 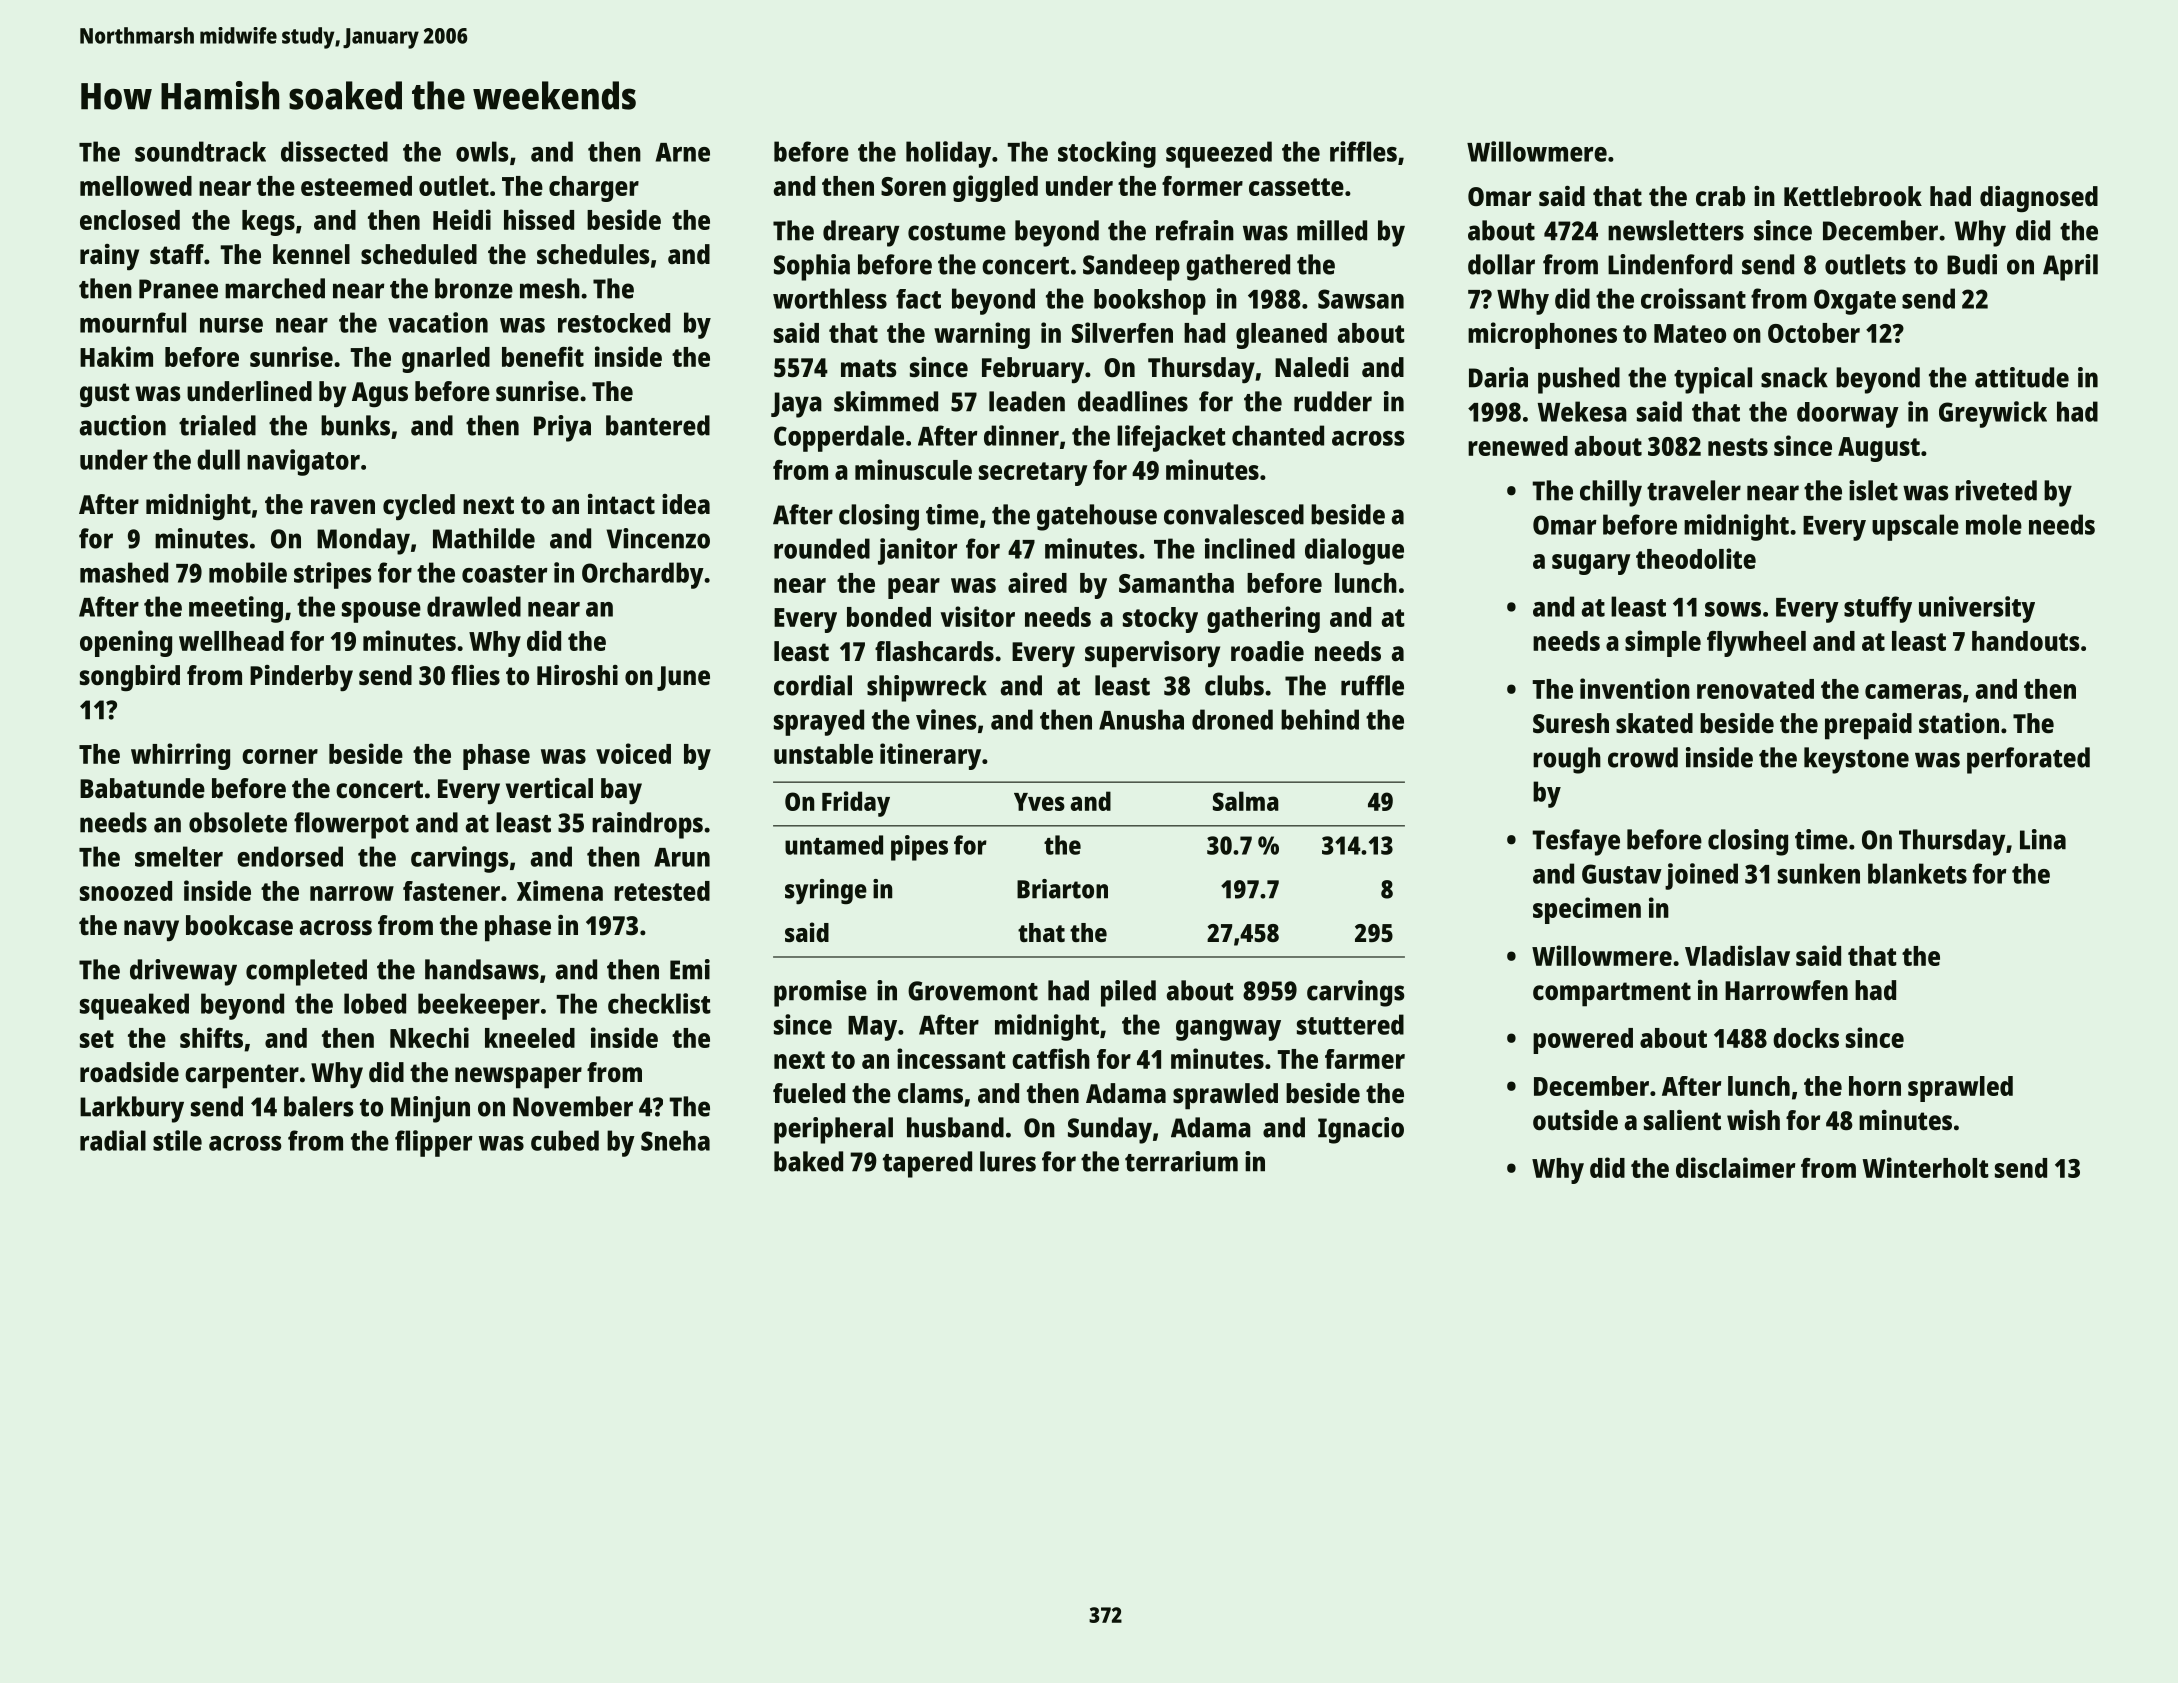 What do you see at coordinates (1753, 1120) in the image?
I see `wish` at bounding box center [1753, 1120].
